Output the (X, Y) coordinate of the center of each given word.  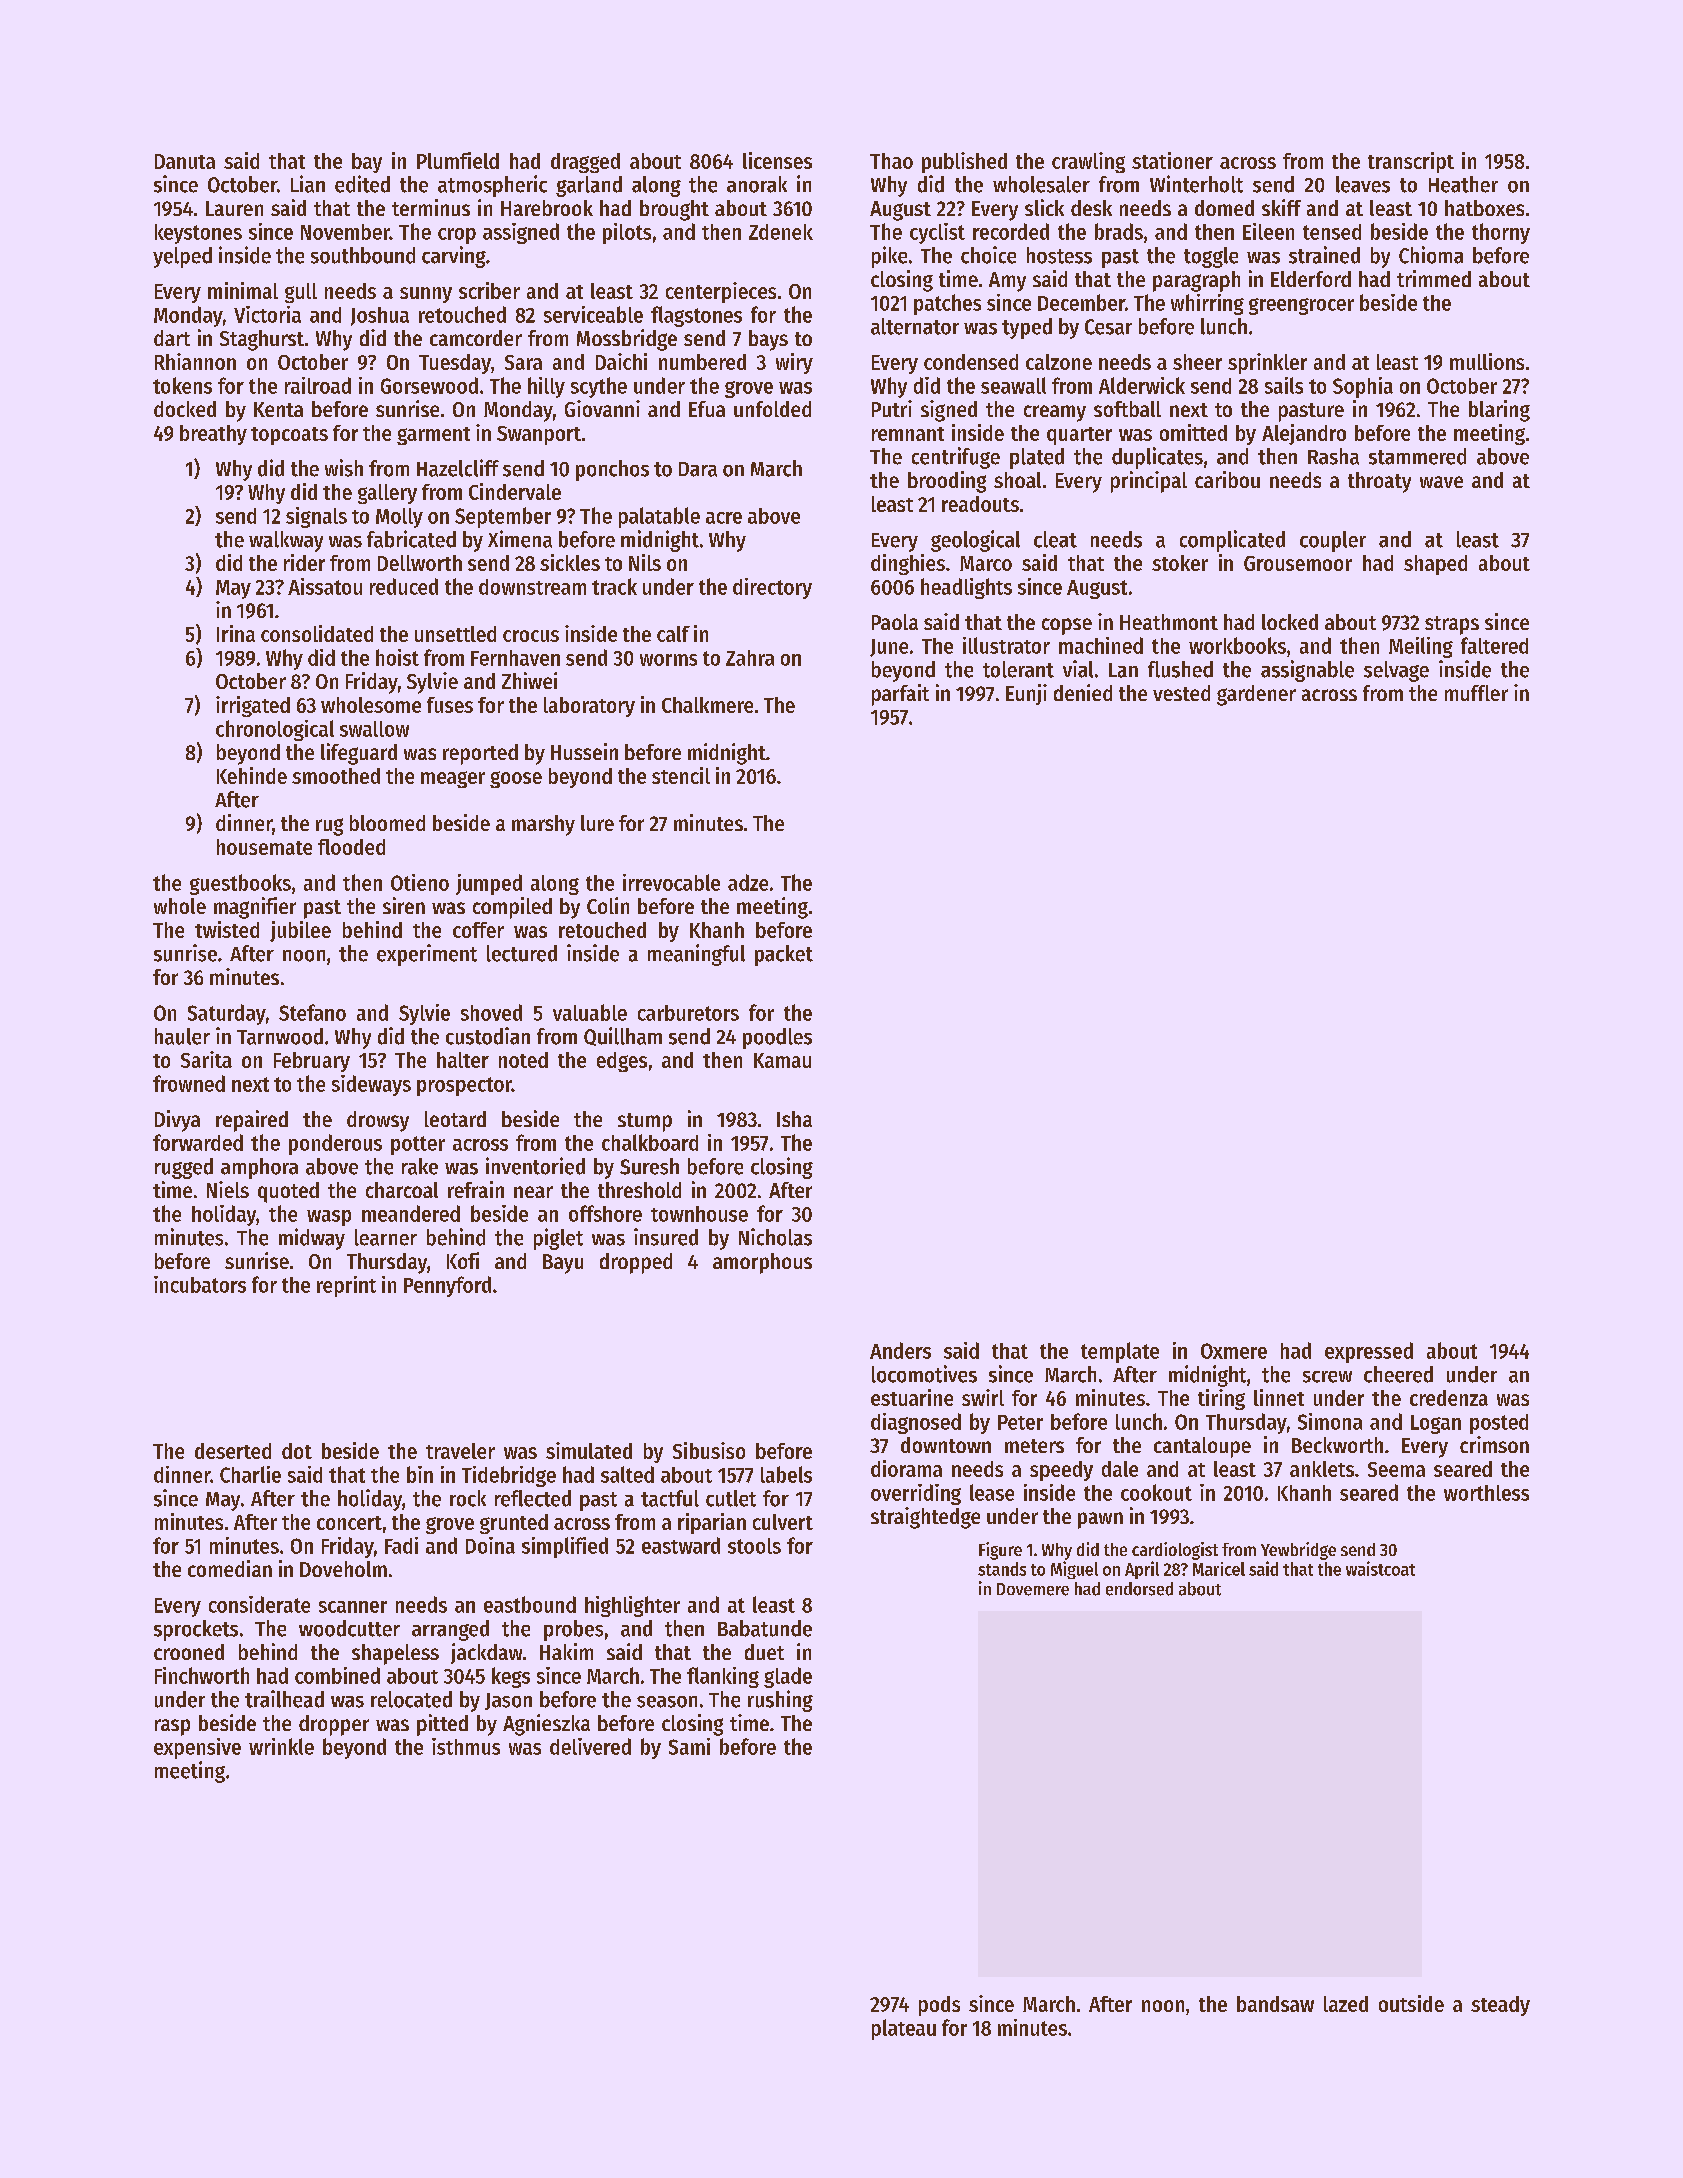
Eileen (1268, 231)
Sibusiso (709, 1450)
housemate (264, 847)
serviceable (593, 314)
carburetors (688, 1013)
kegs (511, 1677)
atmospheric (492, 186)
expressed (1369, 1352)
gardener (1256, 695)
